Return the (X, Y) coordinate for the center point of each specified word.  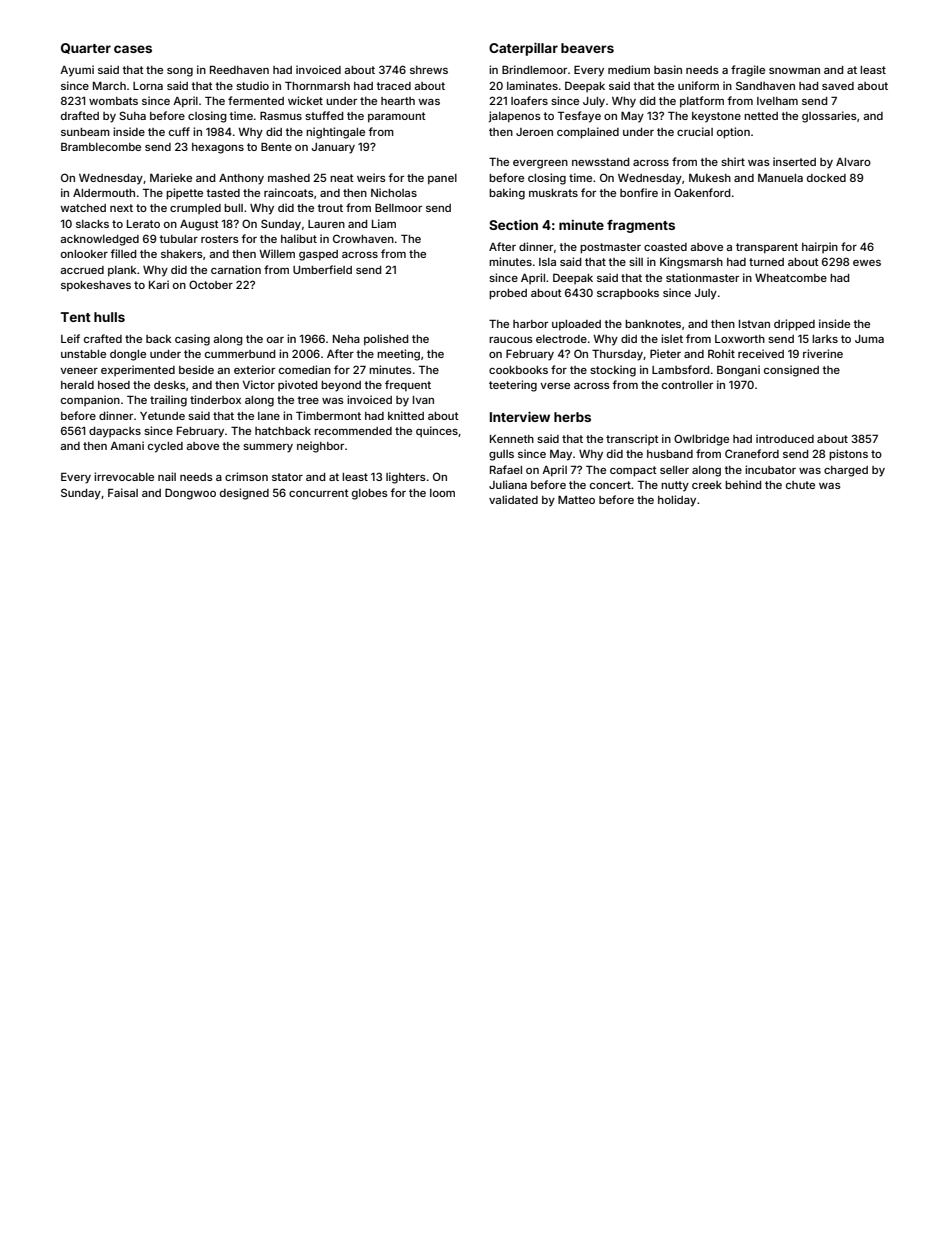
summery (268, 448)
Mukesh (710, 178)
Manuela (780, 178)
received (761, 353)
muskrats (553, 193)
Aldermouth (104, 193)
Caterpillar (523, 49)
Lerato (143, 224)
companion (90, 400)
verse (555, 386)
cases (133, 49)
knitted (406, 415)
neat (342, 178)
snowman (794, 71)
